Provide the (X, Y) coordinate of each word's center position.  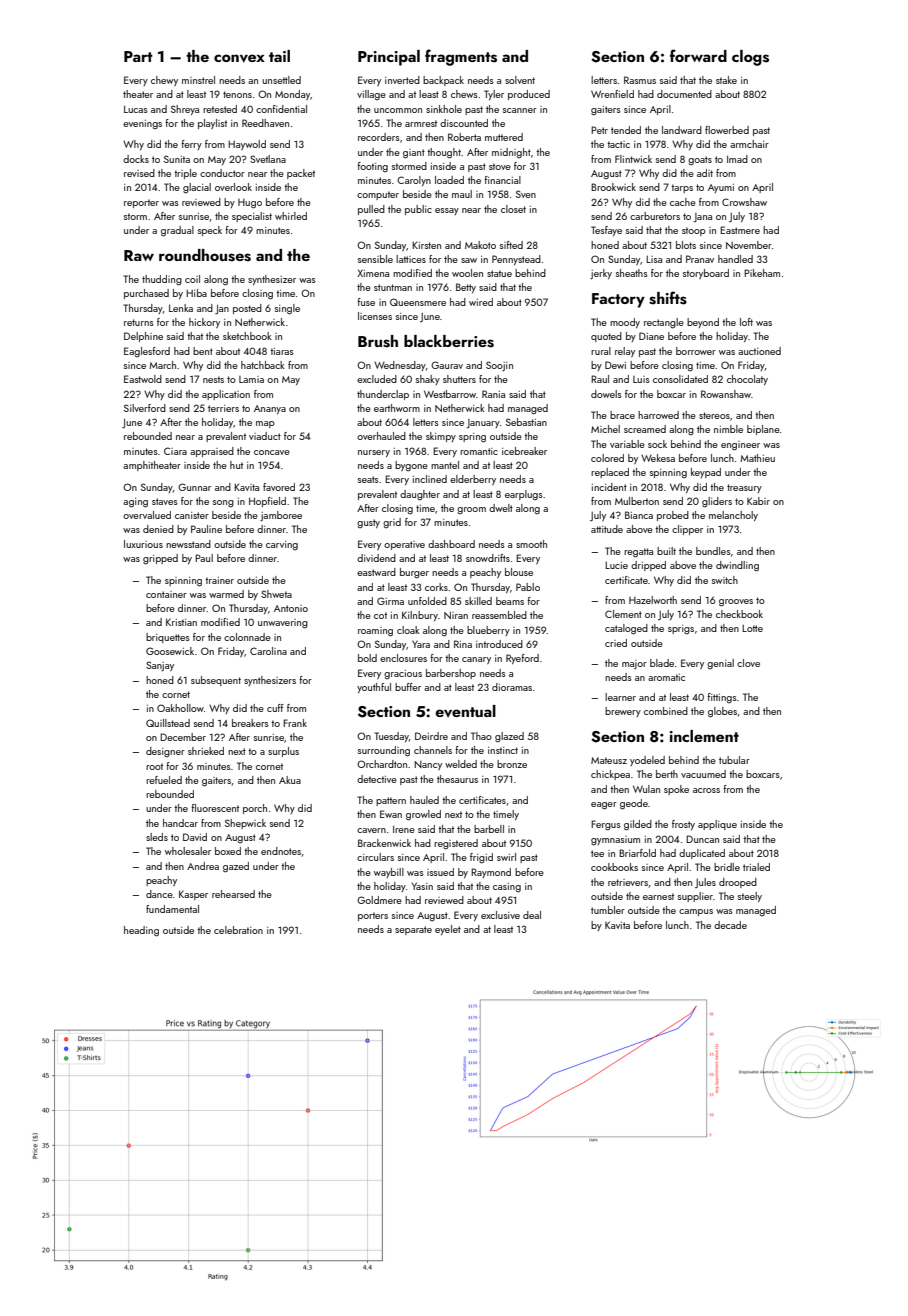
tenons (237, 94)
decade (730, 925)
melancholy (733, 516)
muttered (504, 137)
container (166, 594)
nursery (374, 453)
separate (413, 930)
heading (141, 931)
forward (698, 55)
